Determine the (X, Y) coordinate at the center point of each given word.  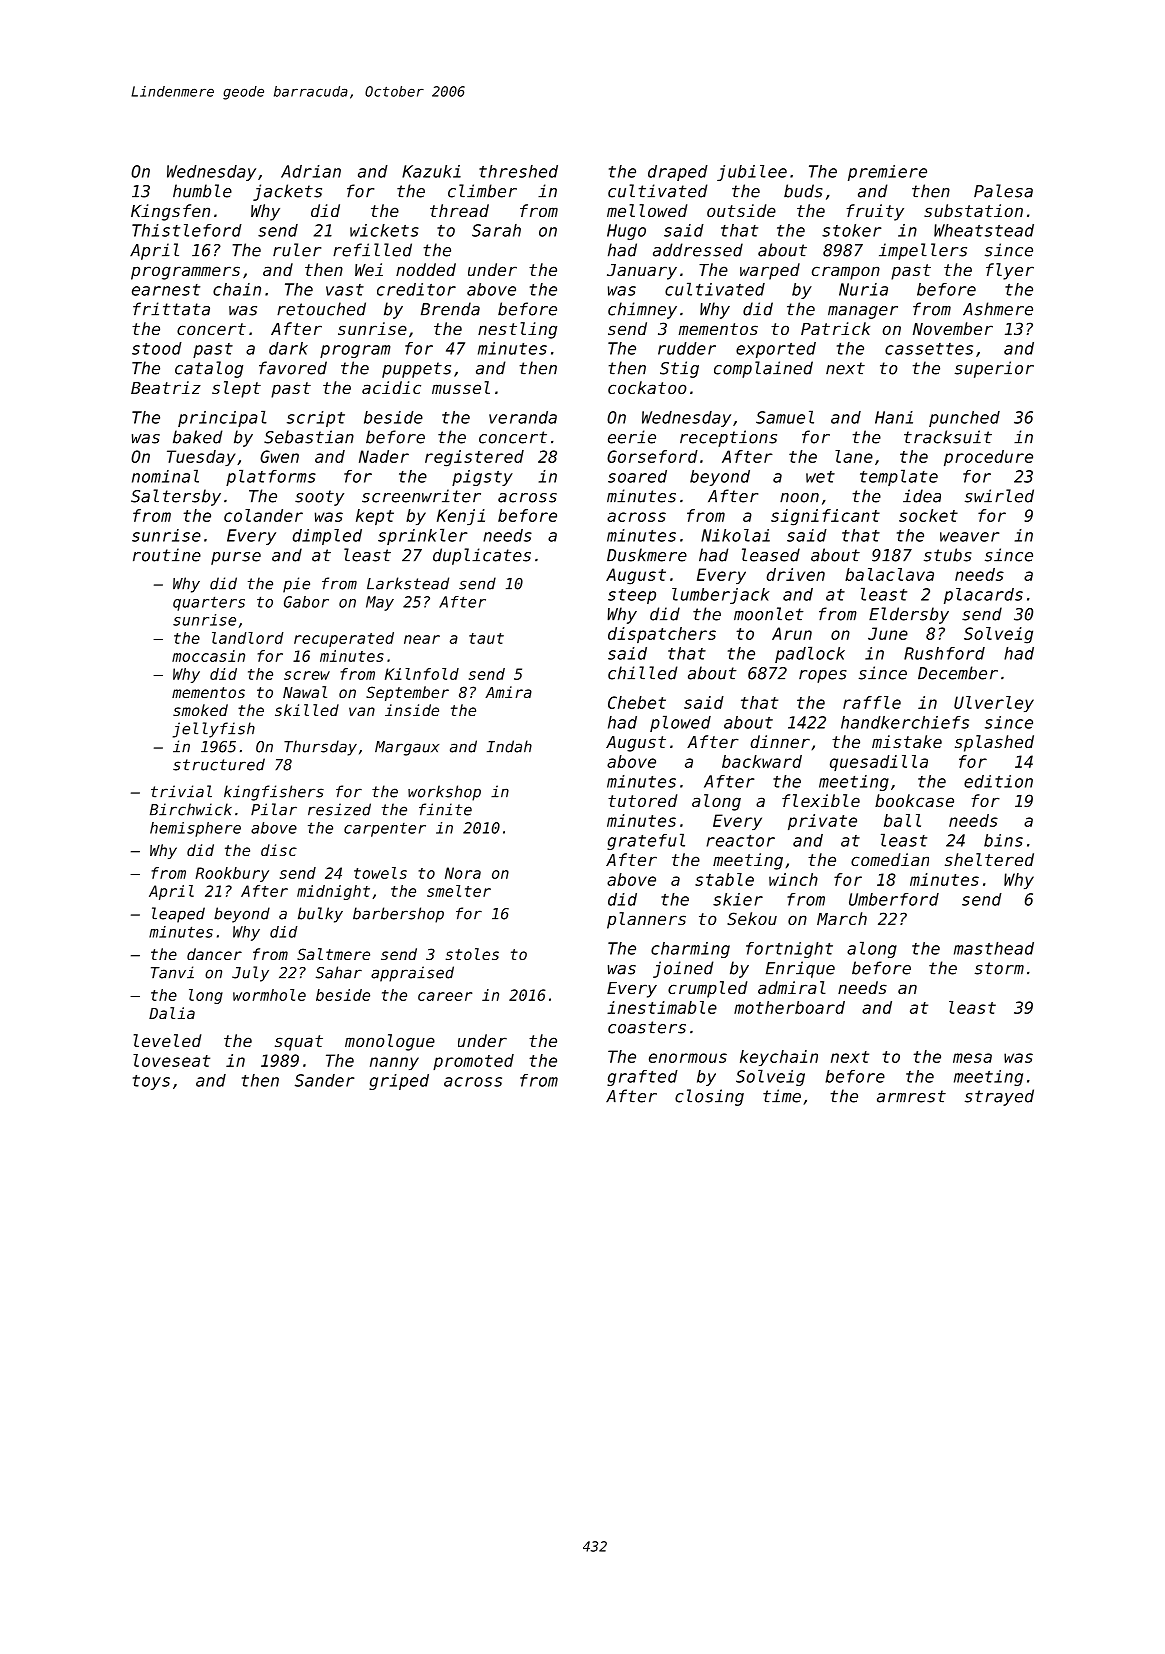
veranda (523, 417)
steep (632, 596)
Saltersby (176, 497)
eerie (632, 437)
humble (202, 191)
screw (307, 675)
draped (678, 173)
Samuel (785, 417)
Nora (463, 873)
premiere (887, 173)
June (888, 633)
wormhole (269, 995)
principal (222, 418)
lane (854, 456)
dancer (214, 954)
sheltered (989, 859)
